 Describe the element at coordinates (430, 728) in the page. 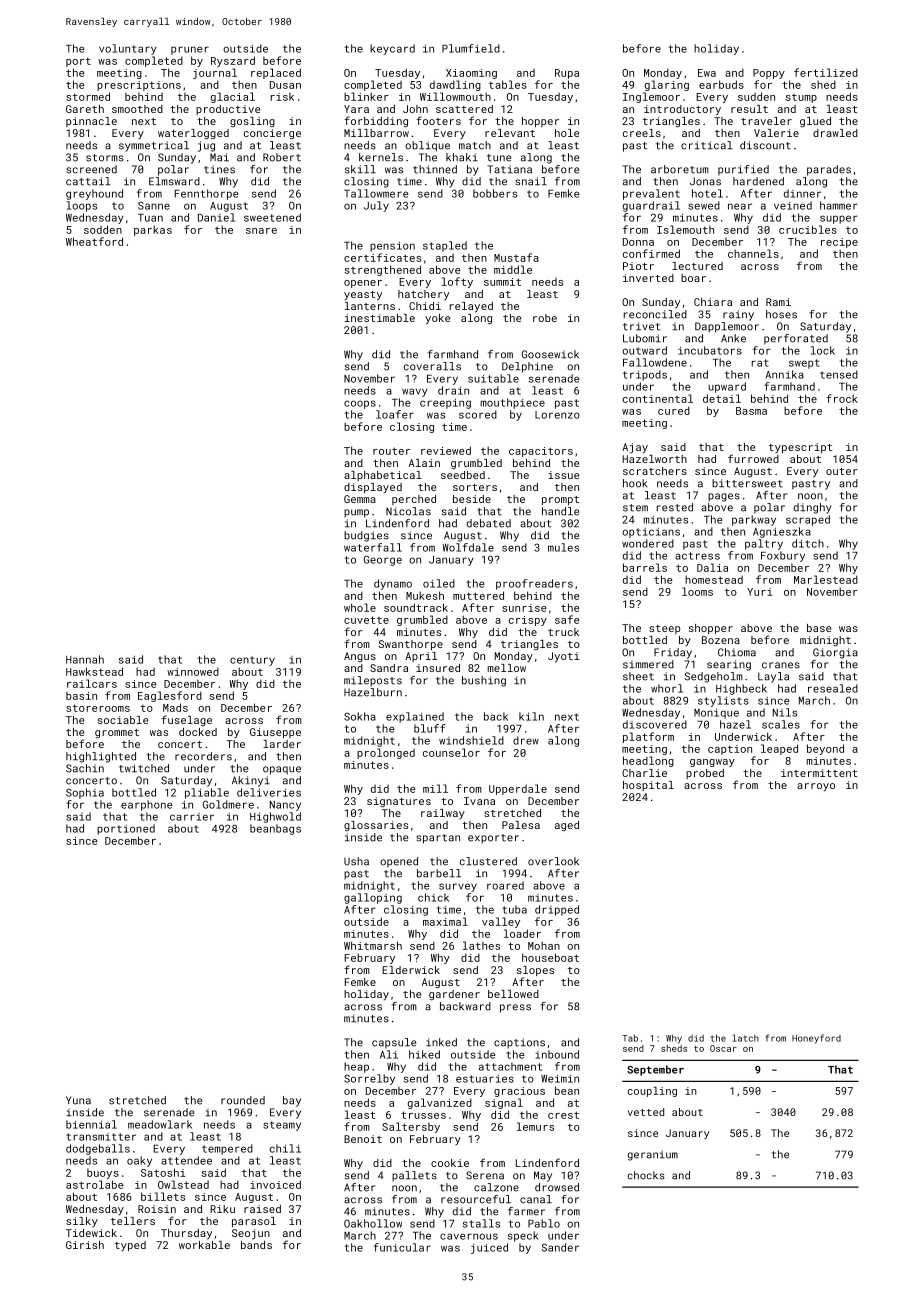

I see `bluff` at that location.
